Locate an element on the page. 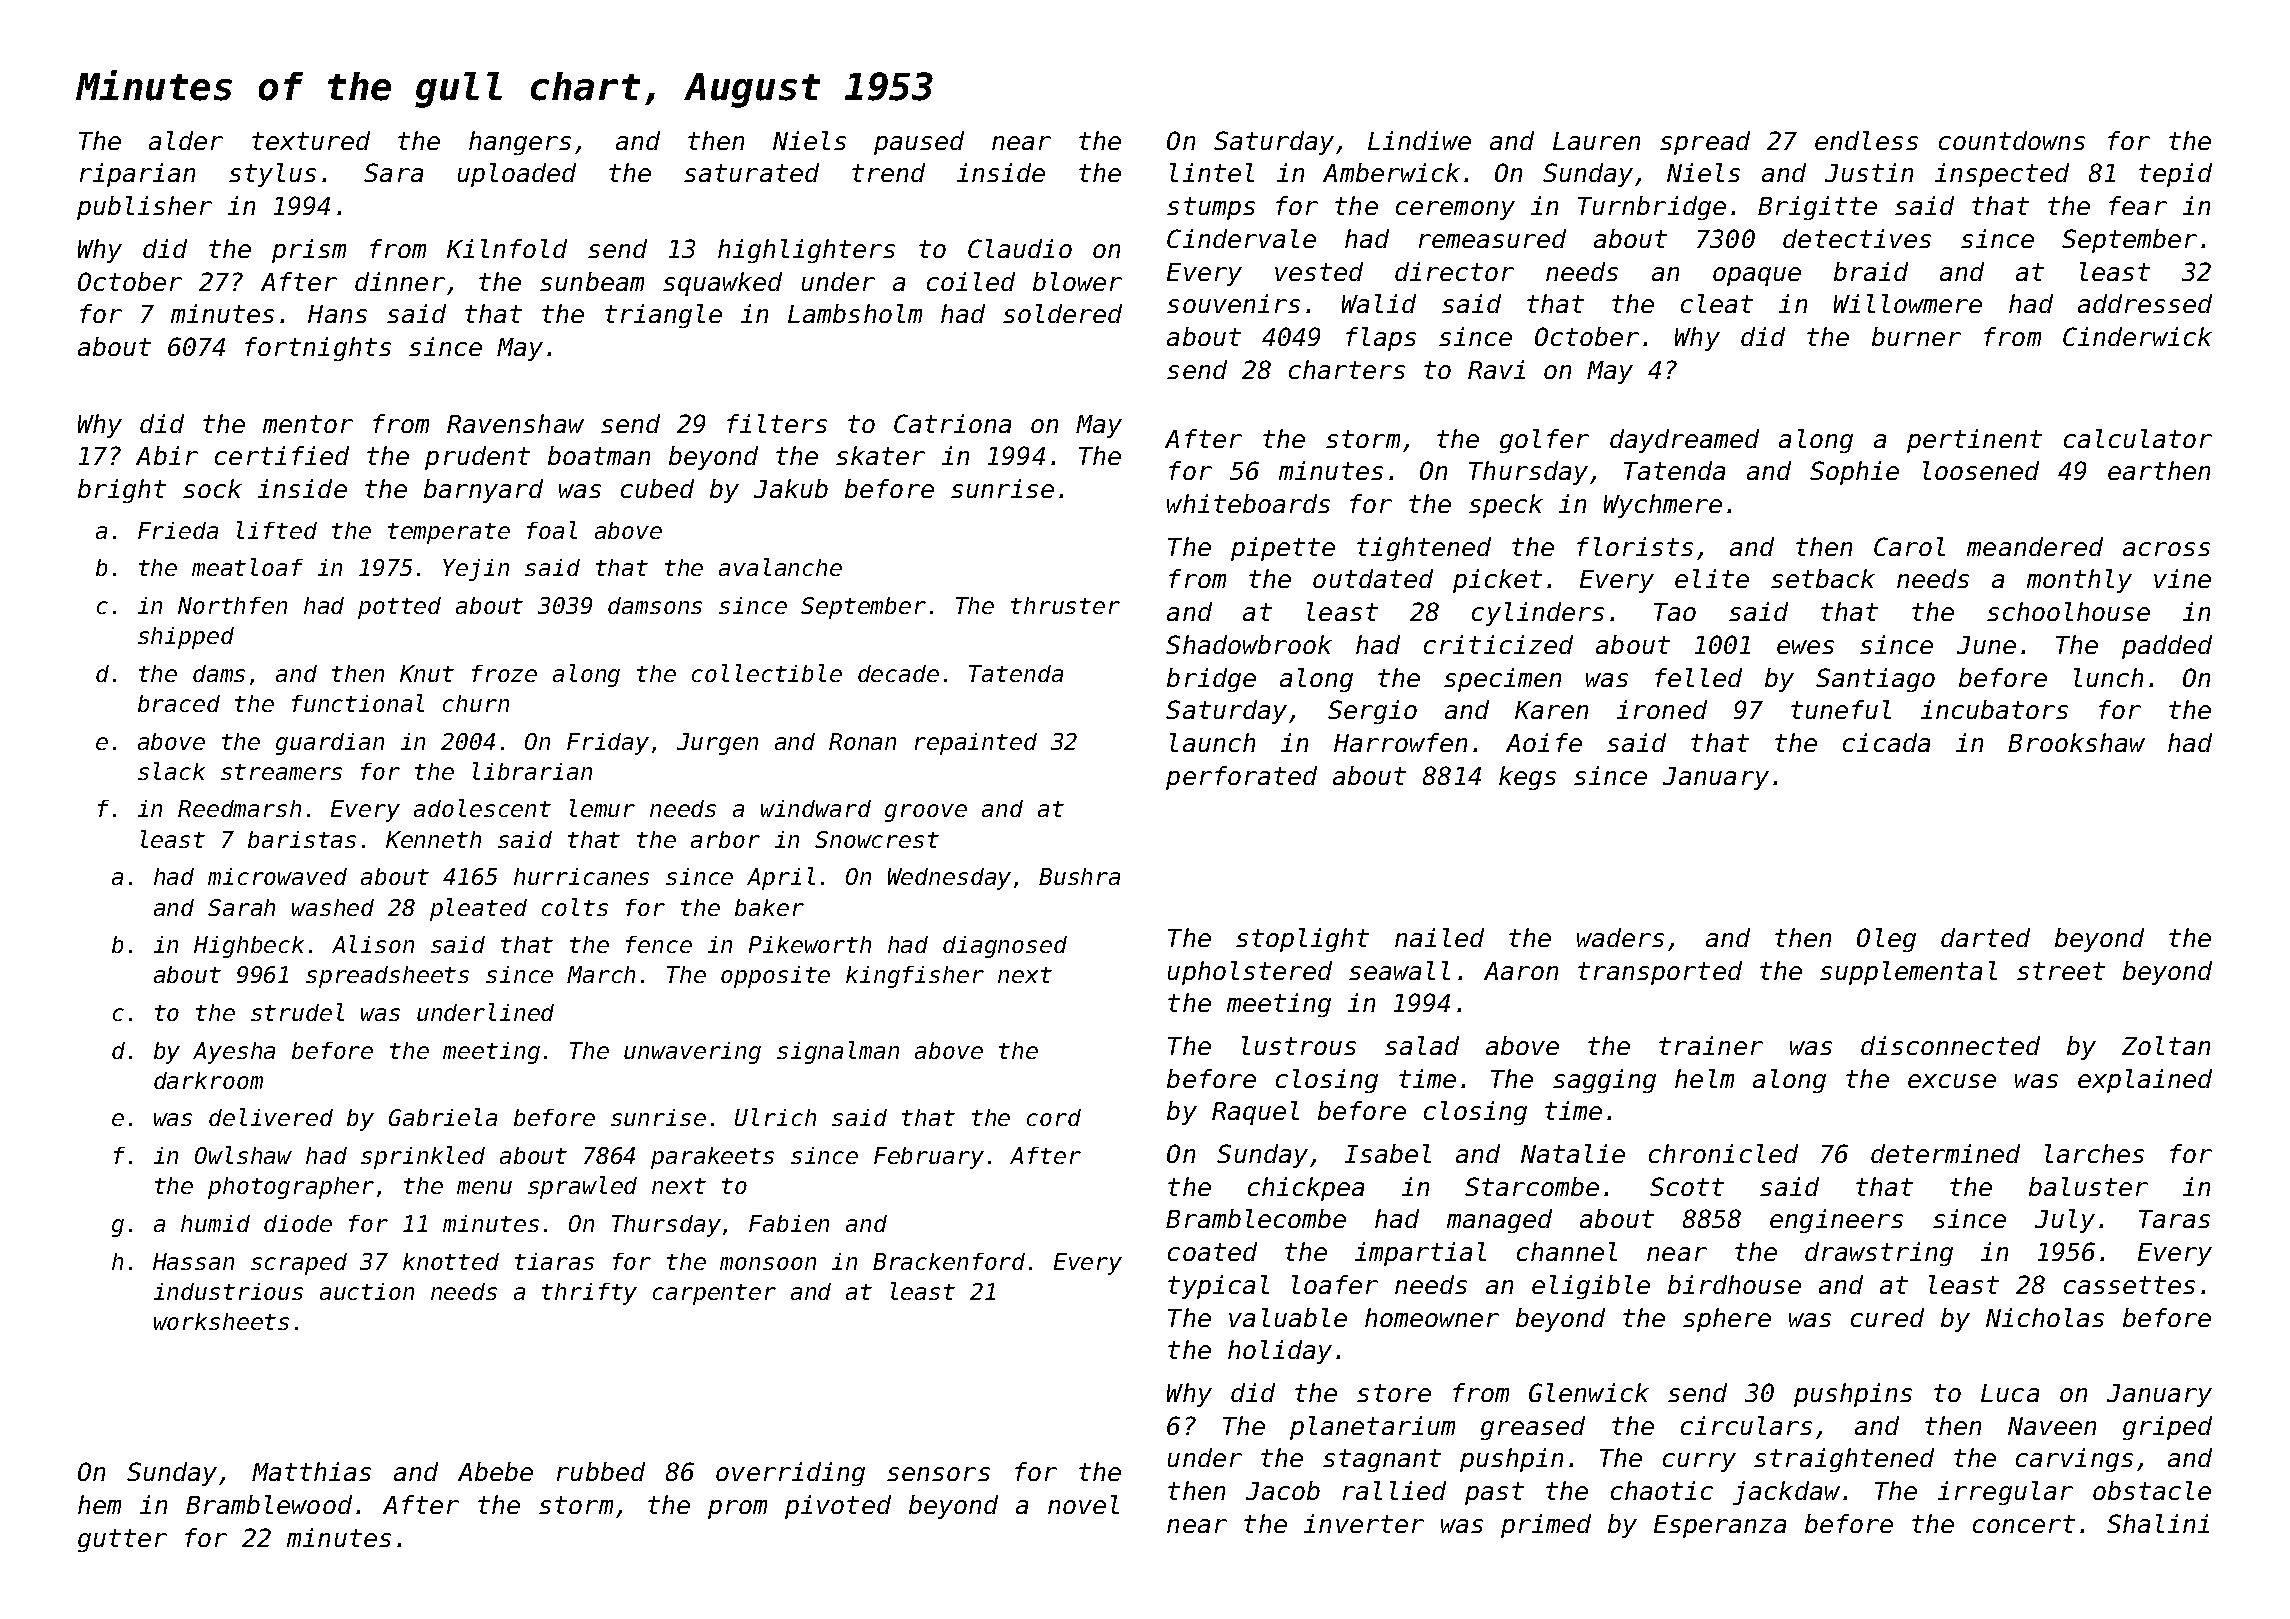  skater is located at coordinates (880, 455).
